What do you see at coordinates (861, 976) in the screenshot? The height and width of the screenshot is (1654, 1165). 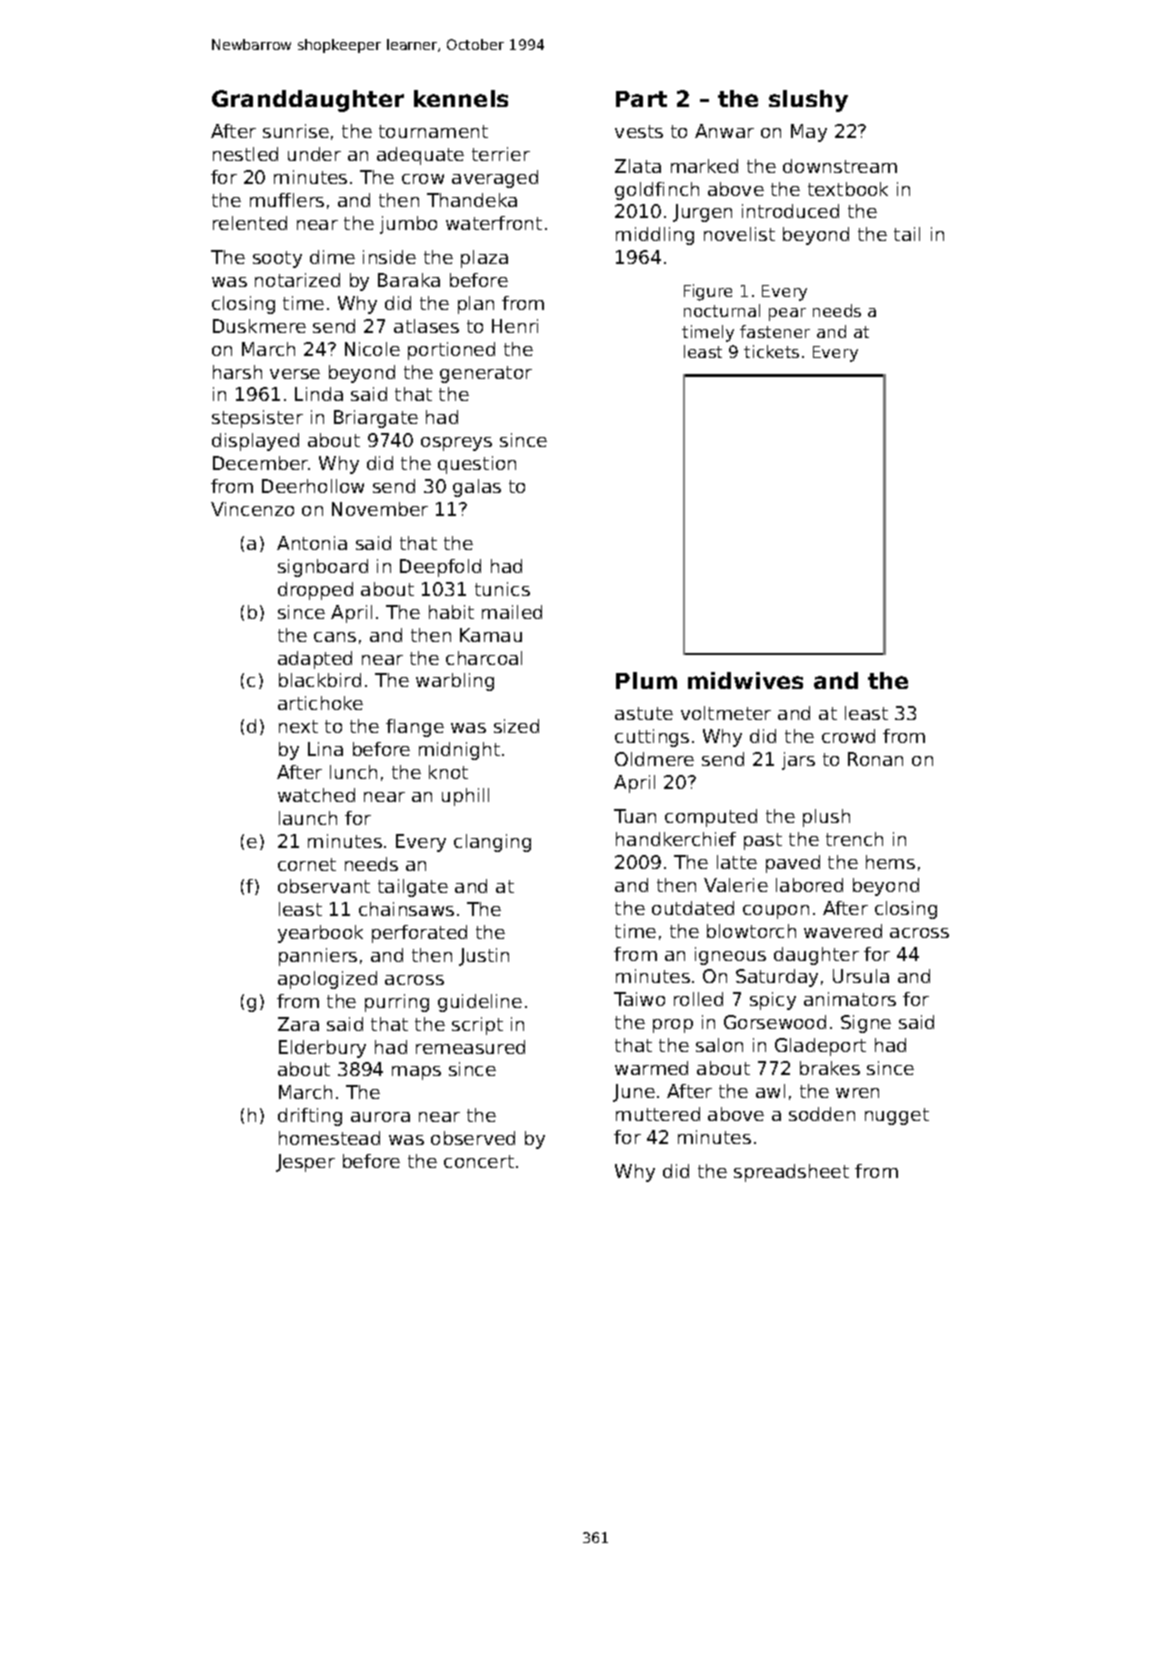 I see `Ursula` at bounding box center [861, 976].
